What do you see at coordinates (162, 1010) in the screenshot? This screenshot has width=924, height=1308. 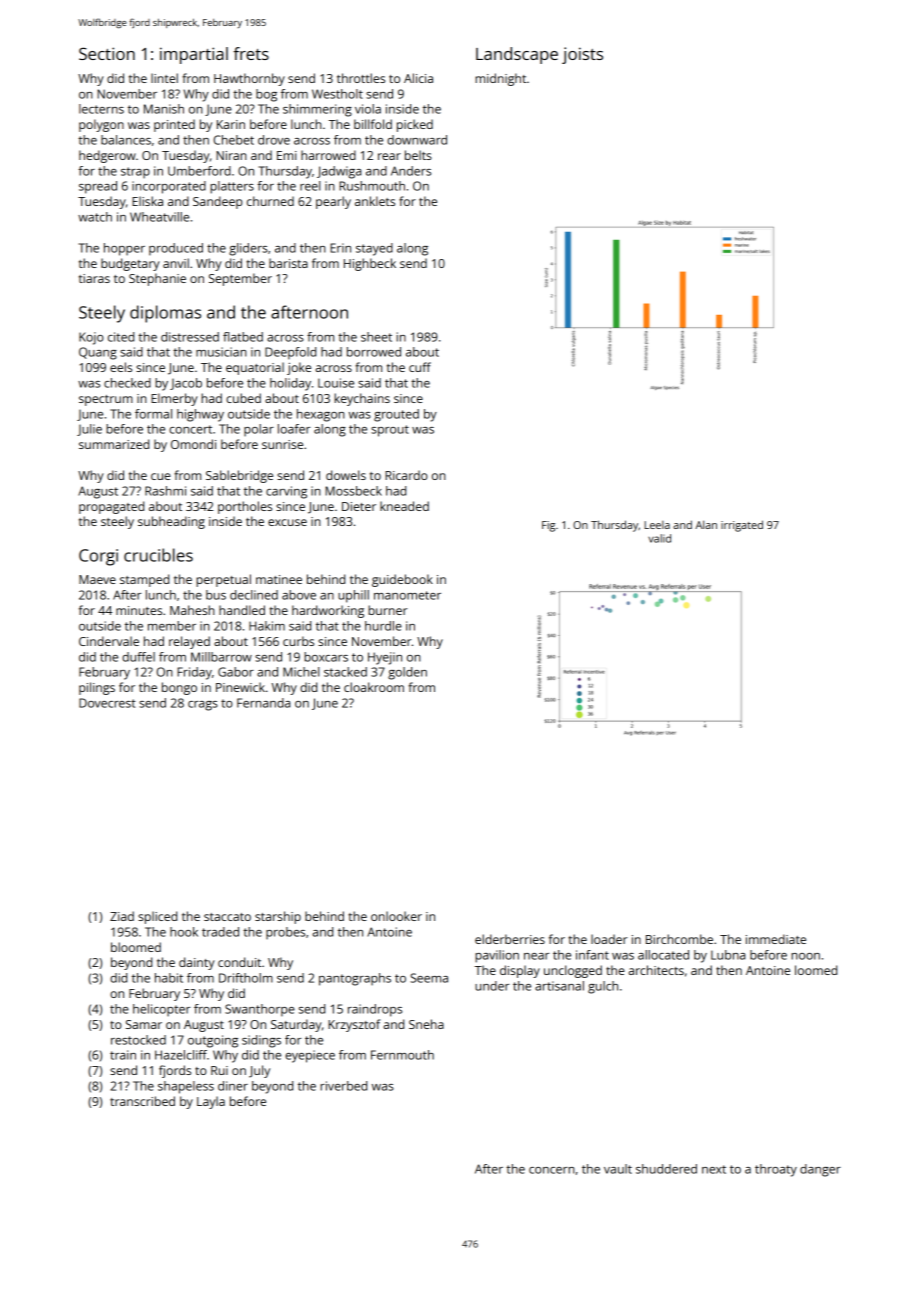 I see `helicopter` at bounding box center [162, 1010].
